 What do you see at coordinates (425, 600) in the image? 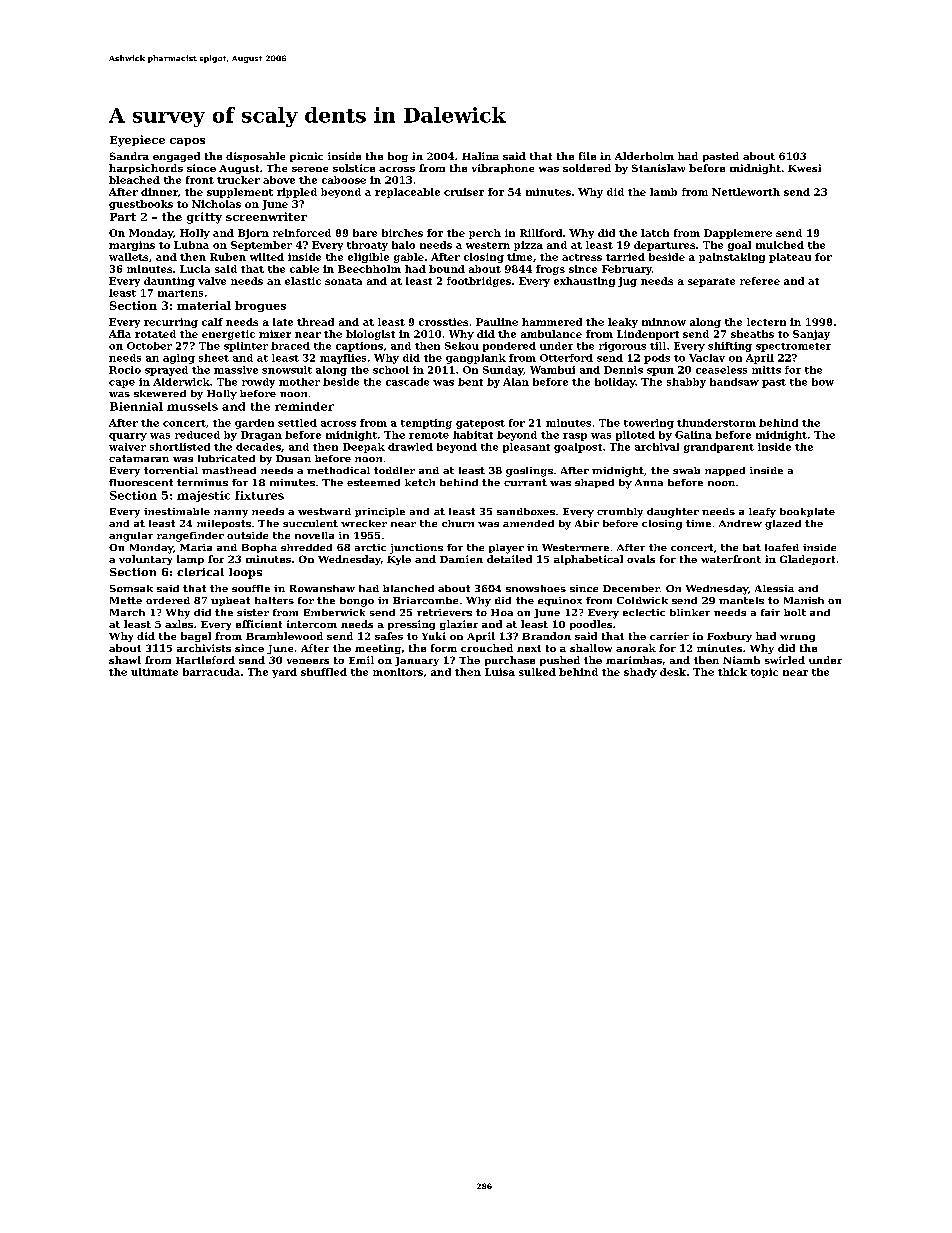
I see `Briarcombe` at bounding box center [425, 600].
